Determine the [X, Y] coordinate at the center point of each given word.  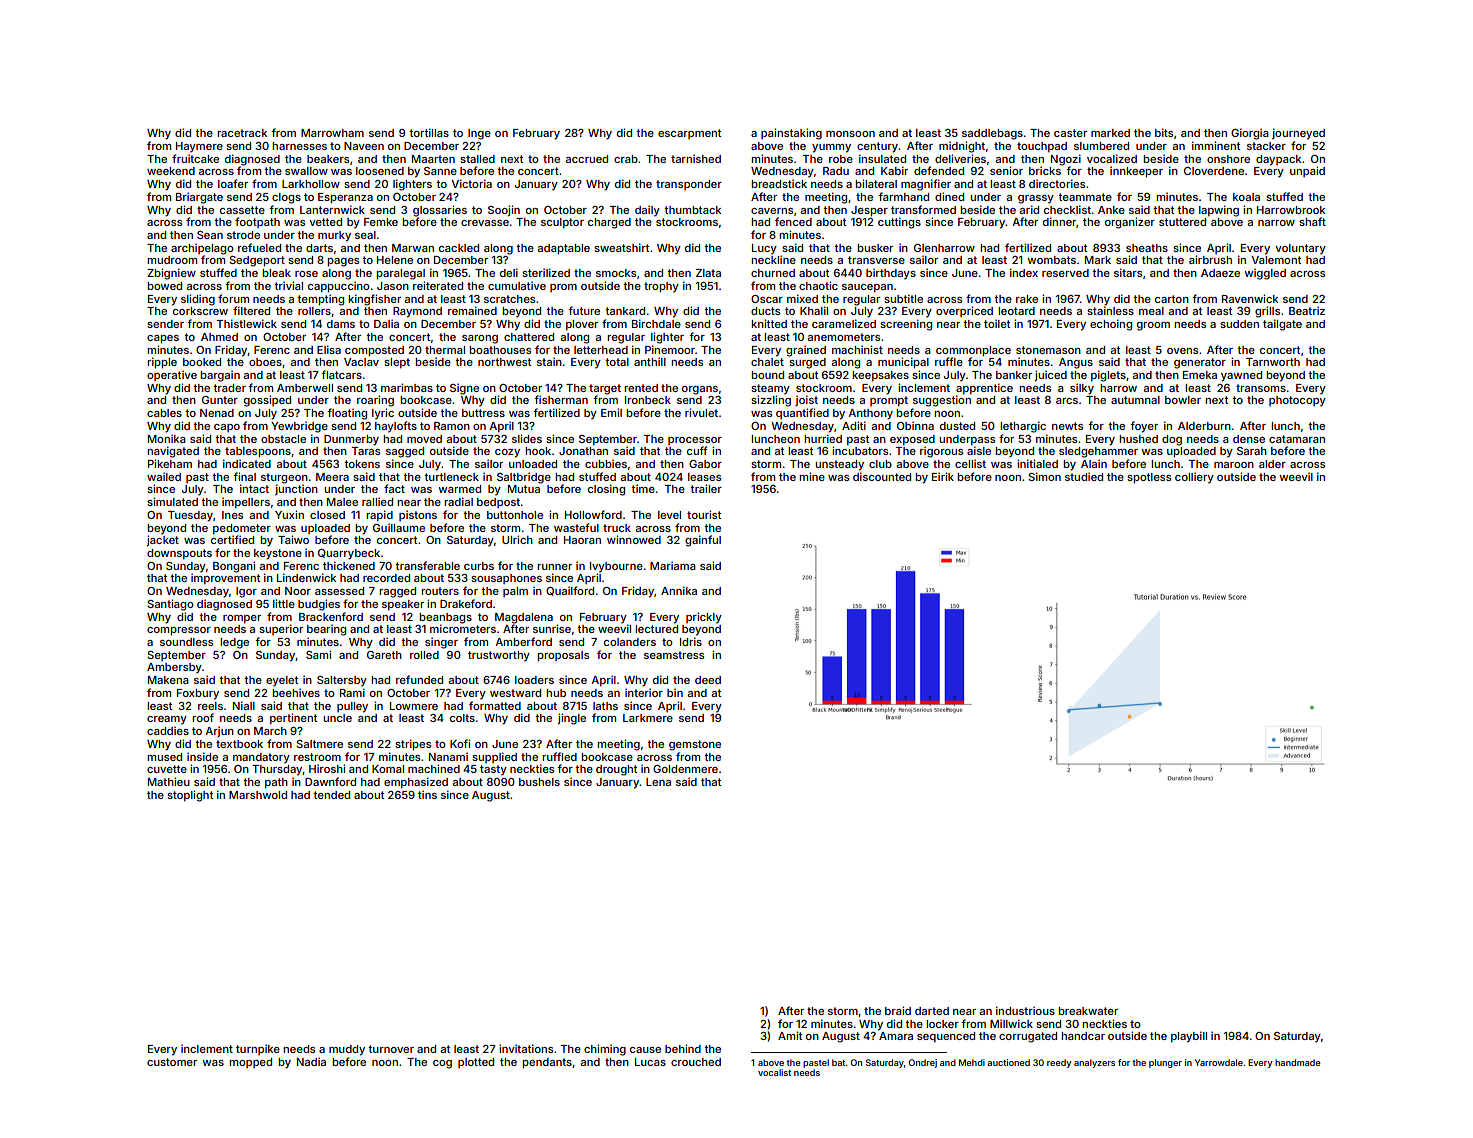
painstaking [791, 134]
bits [1164, 132]
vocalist [774, 1072]
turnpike [258, 1049]
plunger [1165, 1063]
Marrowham [332, 133]
